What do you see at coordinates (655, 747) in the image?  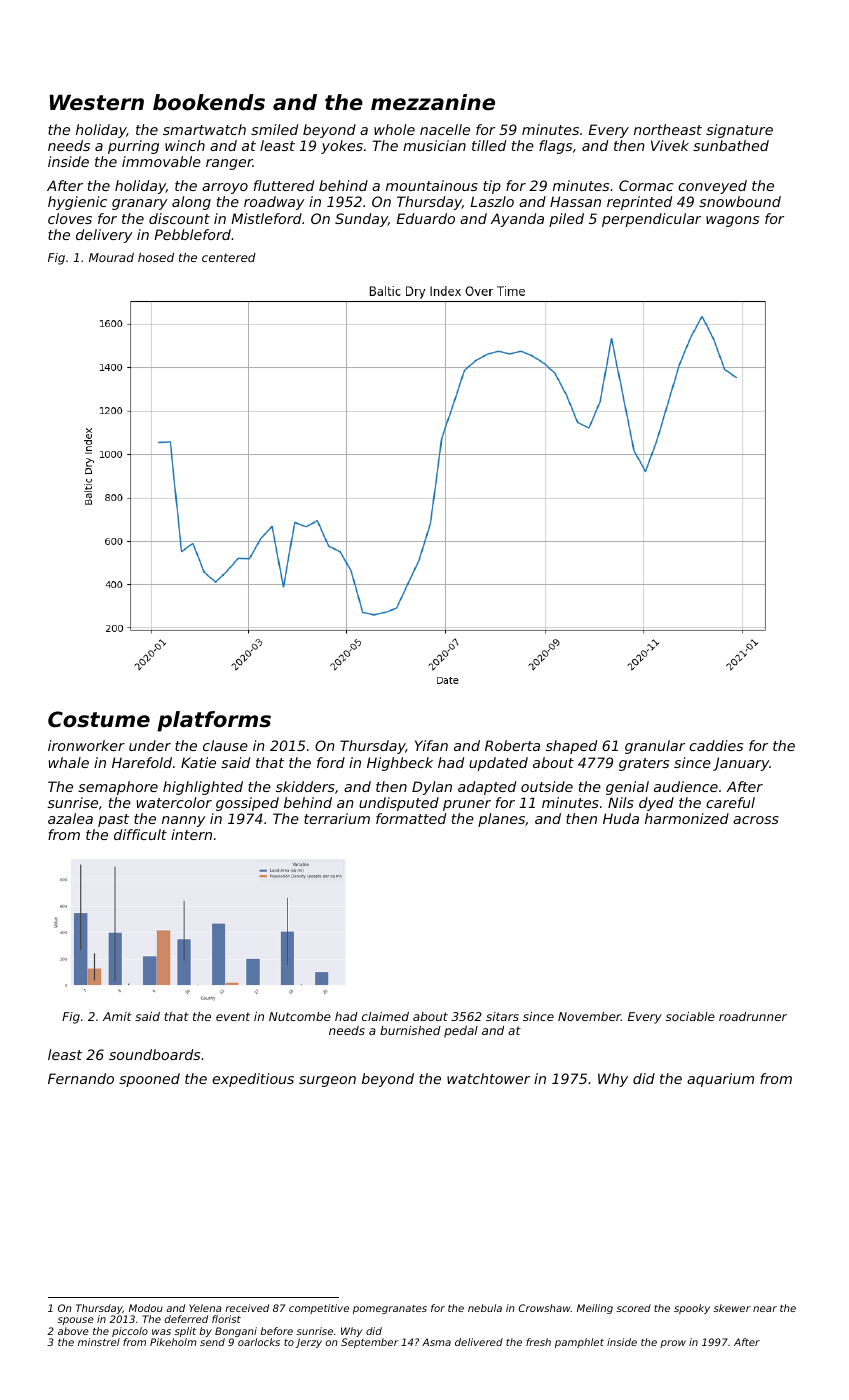 I see `granular` at bounding box center [655, 747].
